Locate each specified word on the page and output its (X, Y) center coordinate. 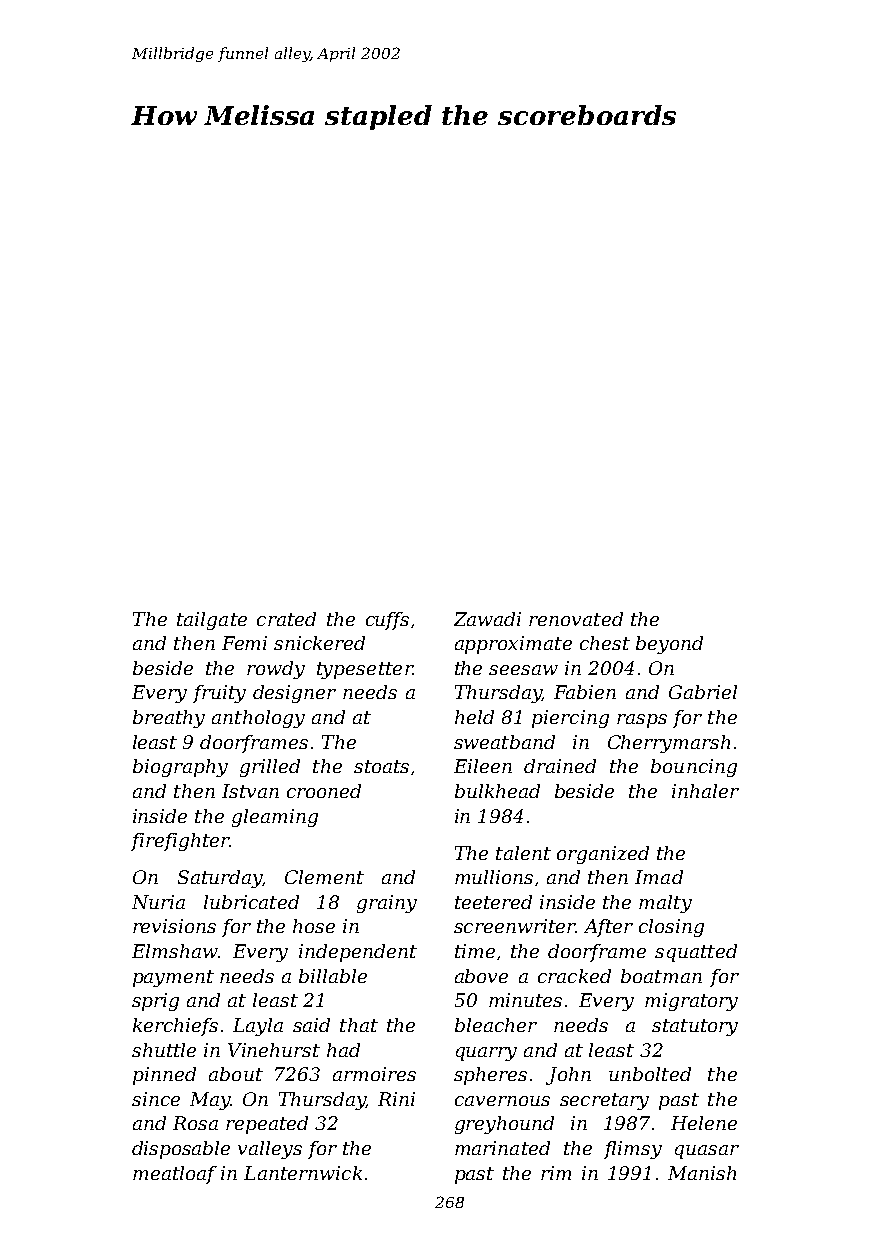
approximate (513, 645)
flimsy (633, 1150)
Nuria (158, 902)
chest (605, 643)
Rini (396, 1099)
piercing (570, 719)
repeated (267, 1125)
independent (358, 953)
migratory (691, 1002)
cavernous (502, 1101)
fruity (219, 694)
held (474, 717)
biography (180, 768)
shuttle (164, 1050)
